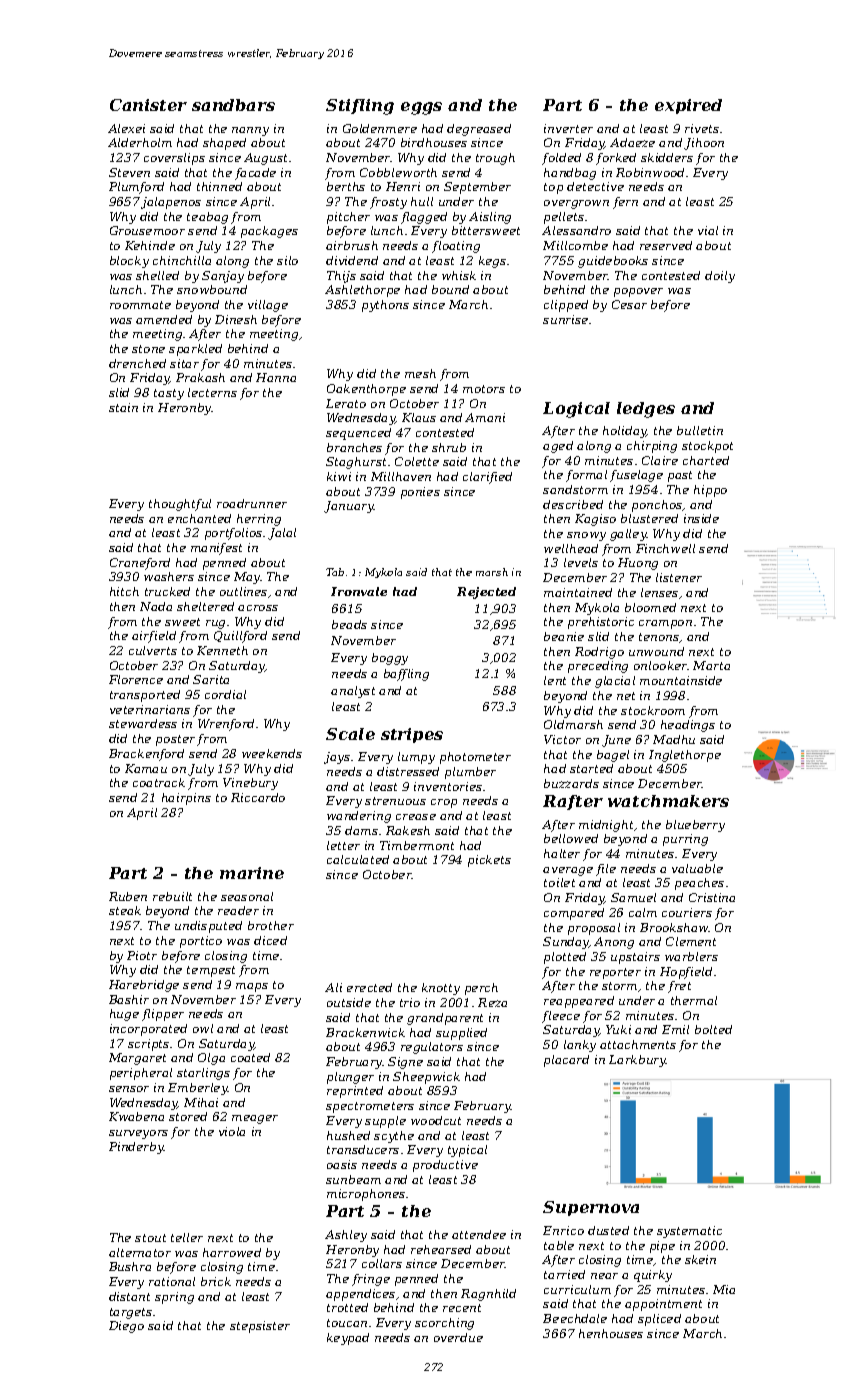  I want to click on culverts, so click(153, 650).
